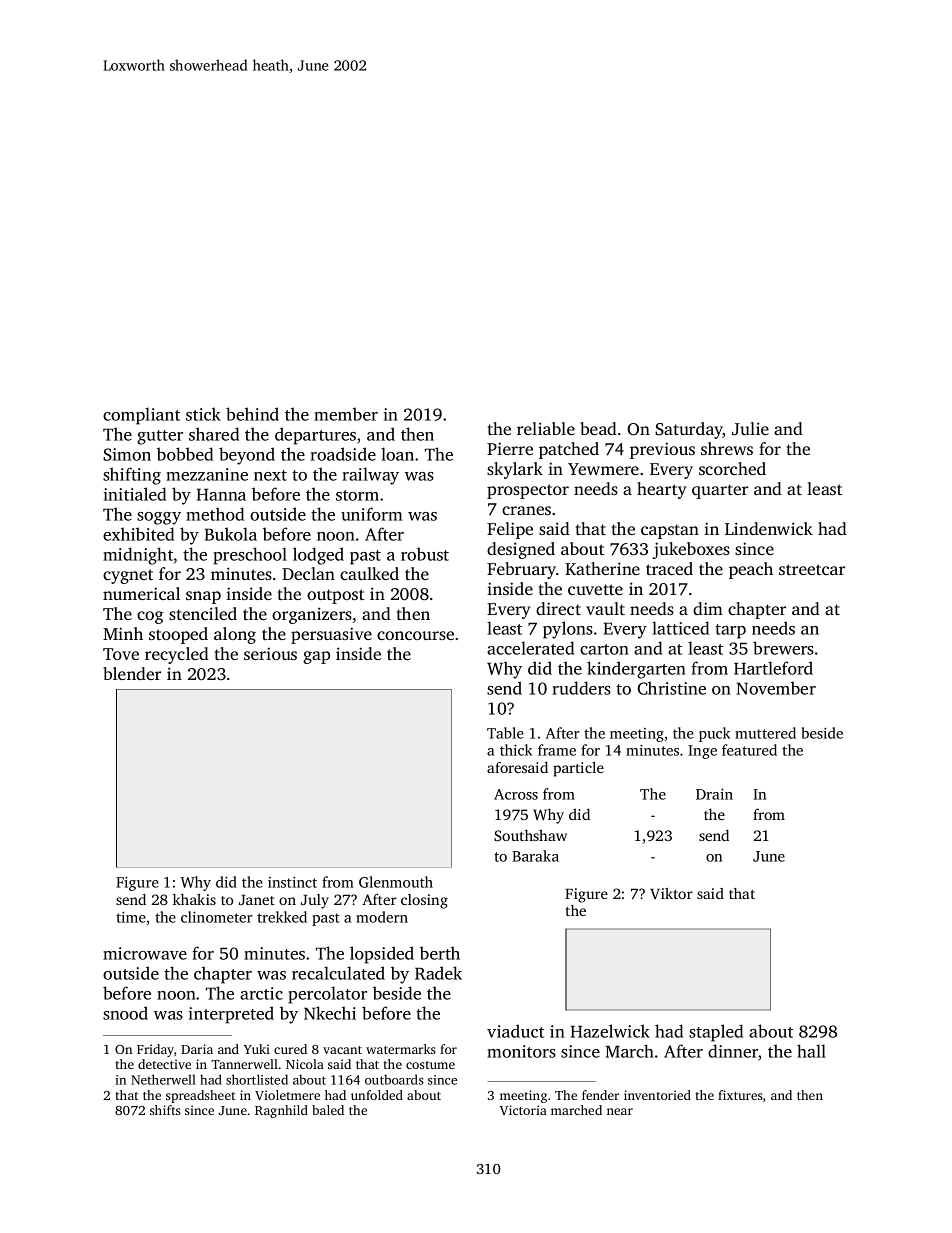 The width and height of the screenshot is (952, 1233). I want to click on Drain, so click(714, 794).
